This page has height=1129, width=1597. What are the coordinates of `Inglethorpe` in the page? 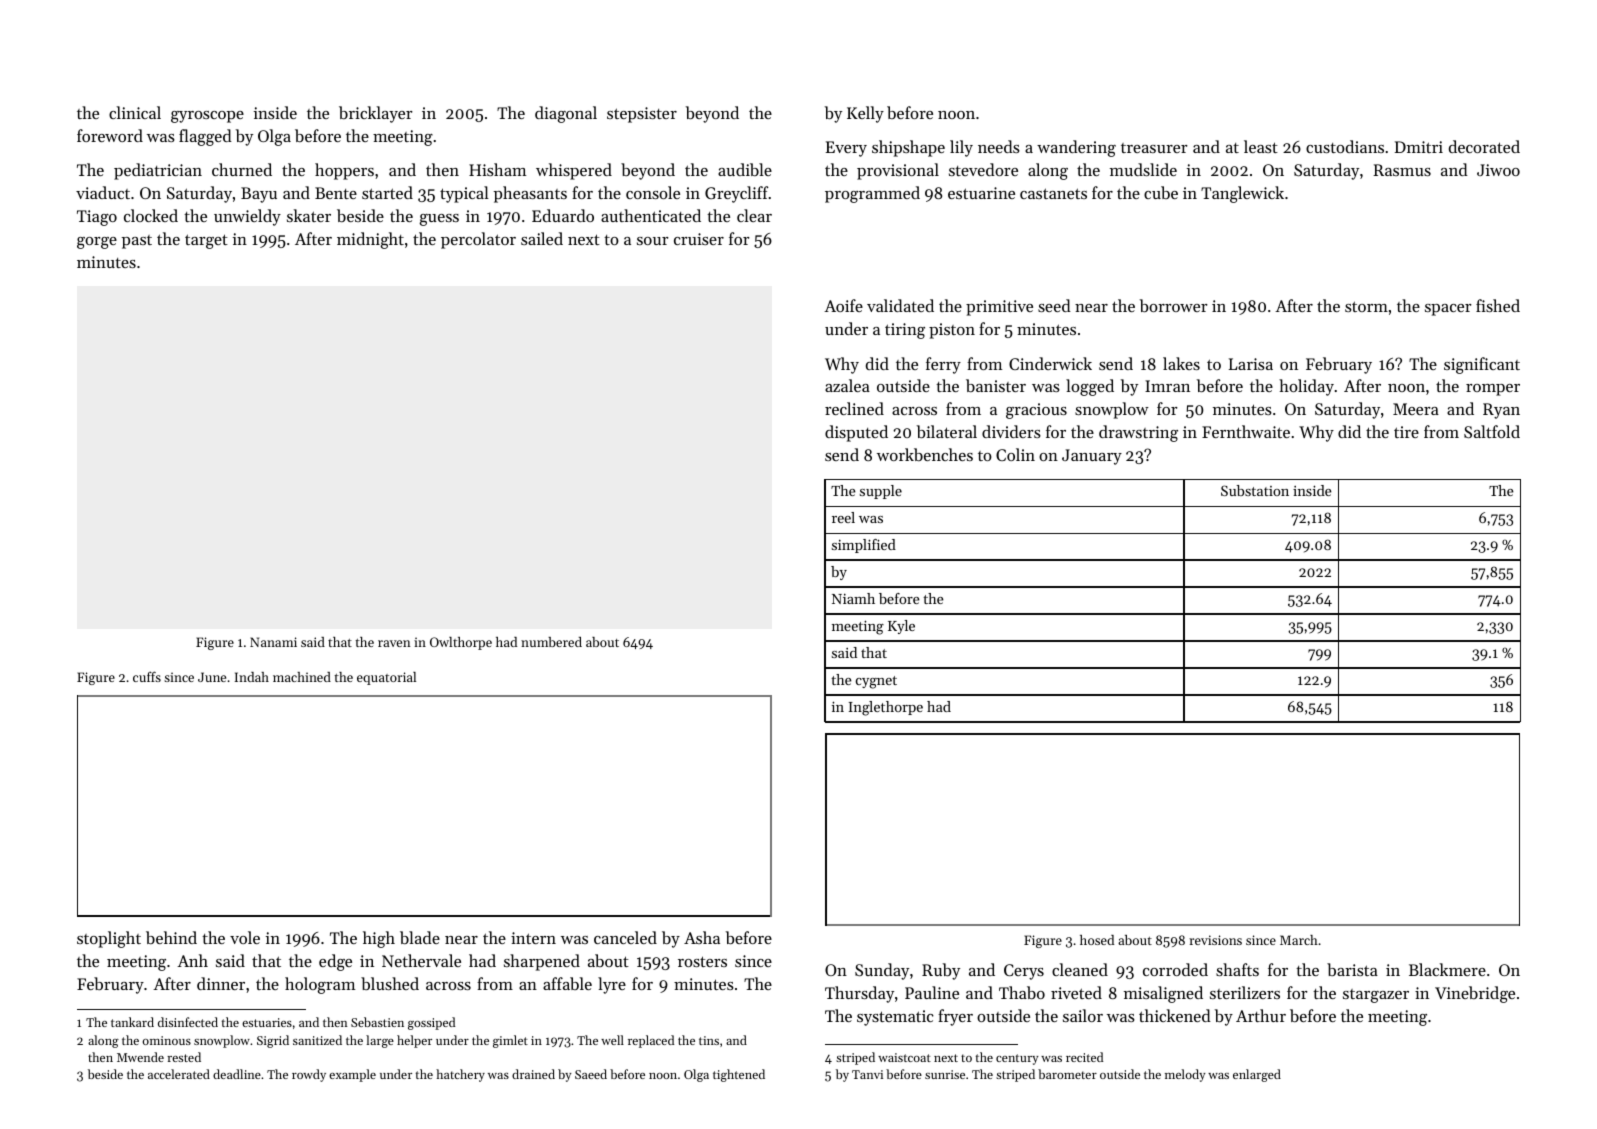 It's located at (886, 708).
